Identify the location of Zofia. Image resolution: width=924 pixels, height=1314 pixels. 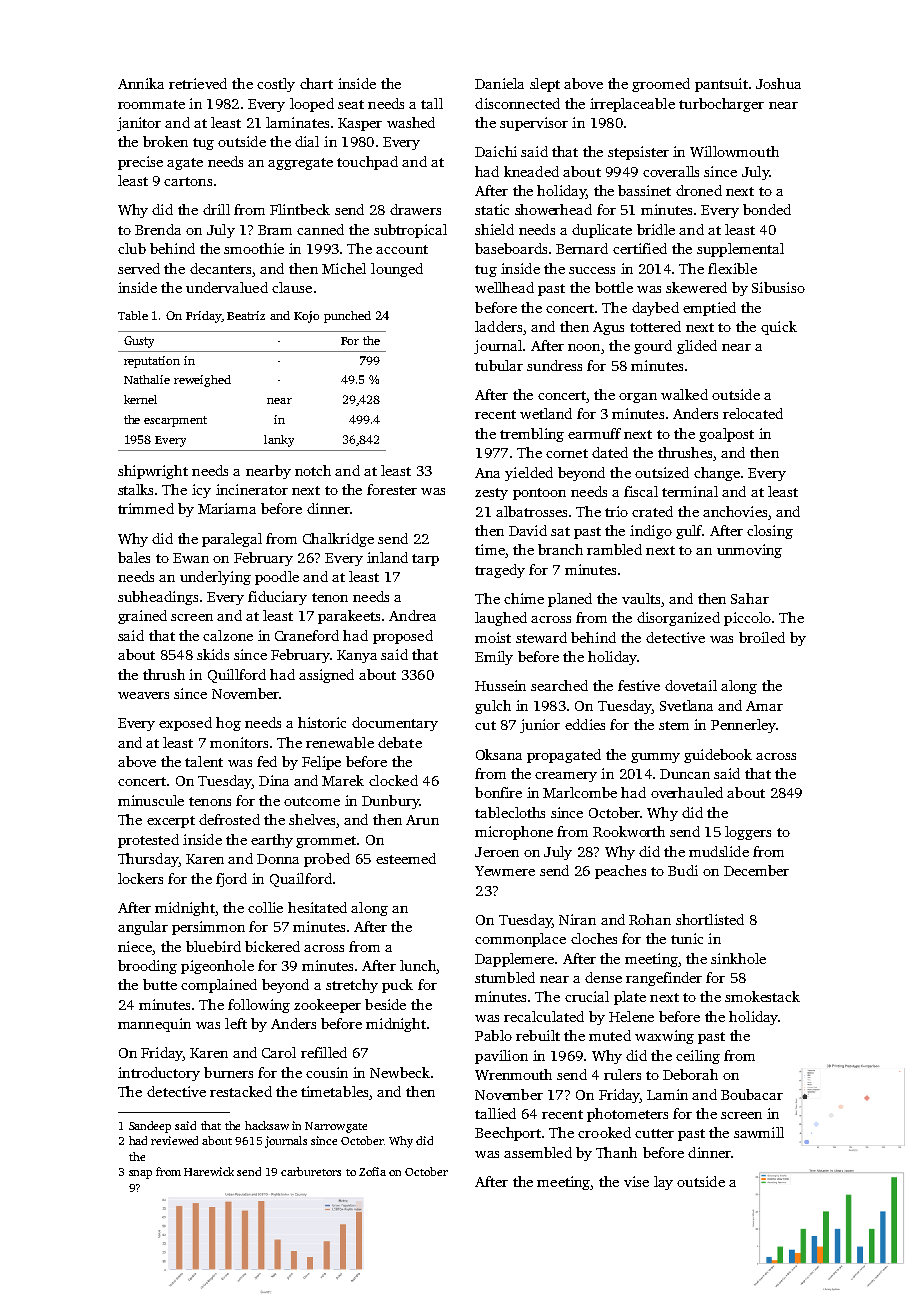
(372, 1171).
